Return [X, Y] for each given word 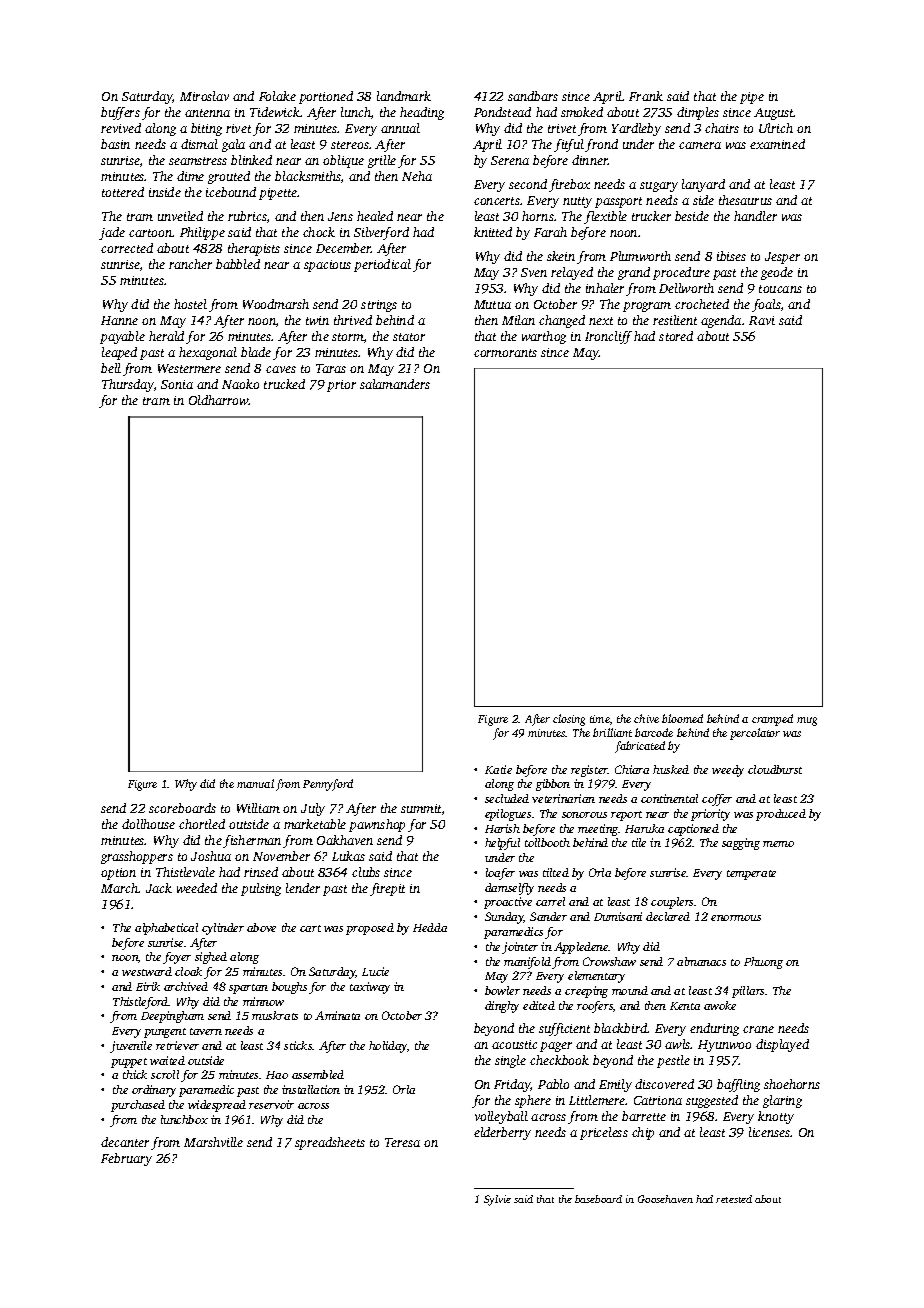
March [119, 888]
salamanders [395, 384]
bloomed [682, 718]
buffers [120, 113]
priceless [604, 1133]
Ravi [762, 320]
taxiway [370, 988]
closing [569, 720]
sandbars [533, 96]
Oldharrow [219, 400]
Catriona [658, 1100]
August [774, 114]
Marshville [213, 1142]
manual [255, 783]
